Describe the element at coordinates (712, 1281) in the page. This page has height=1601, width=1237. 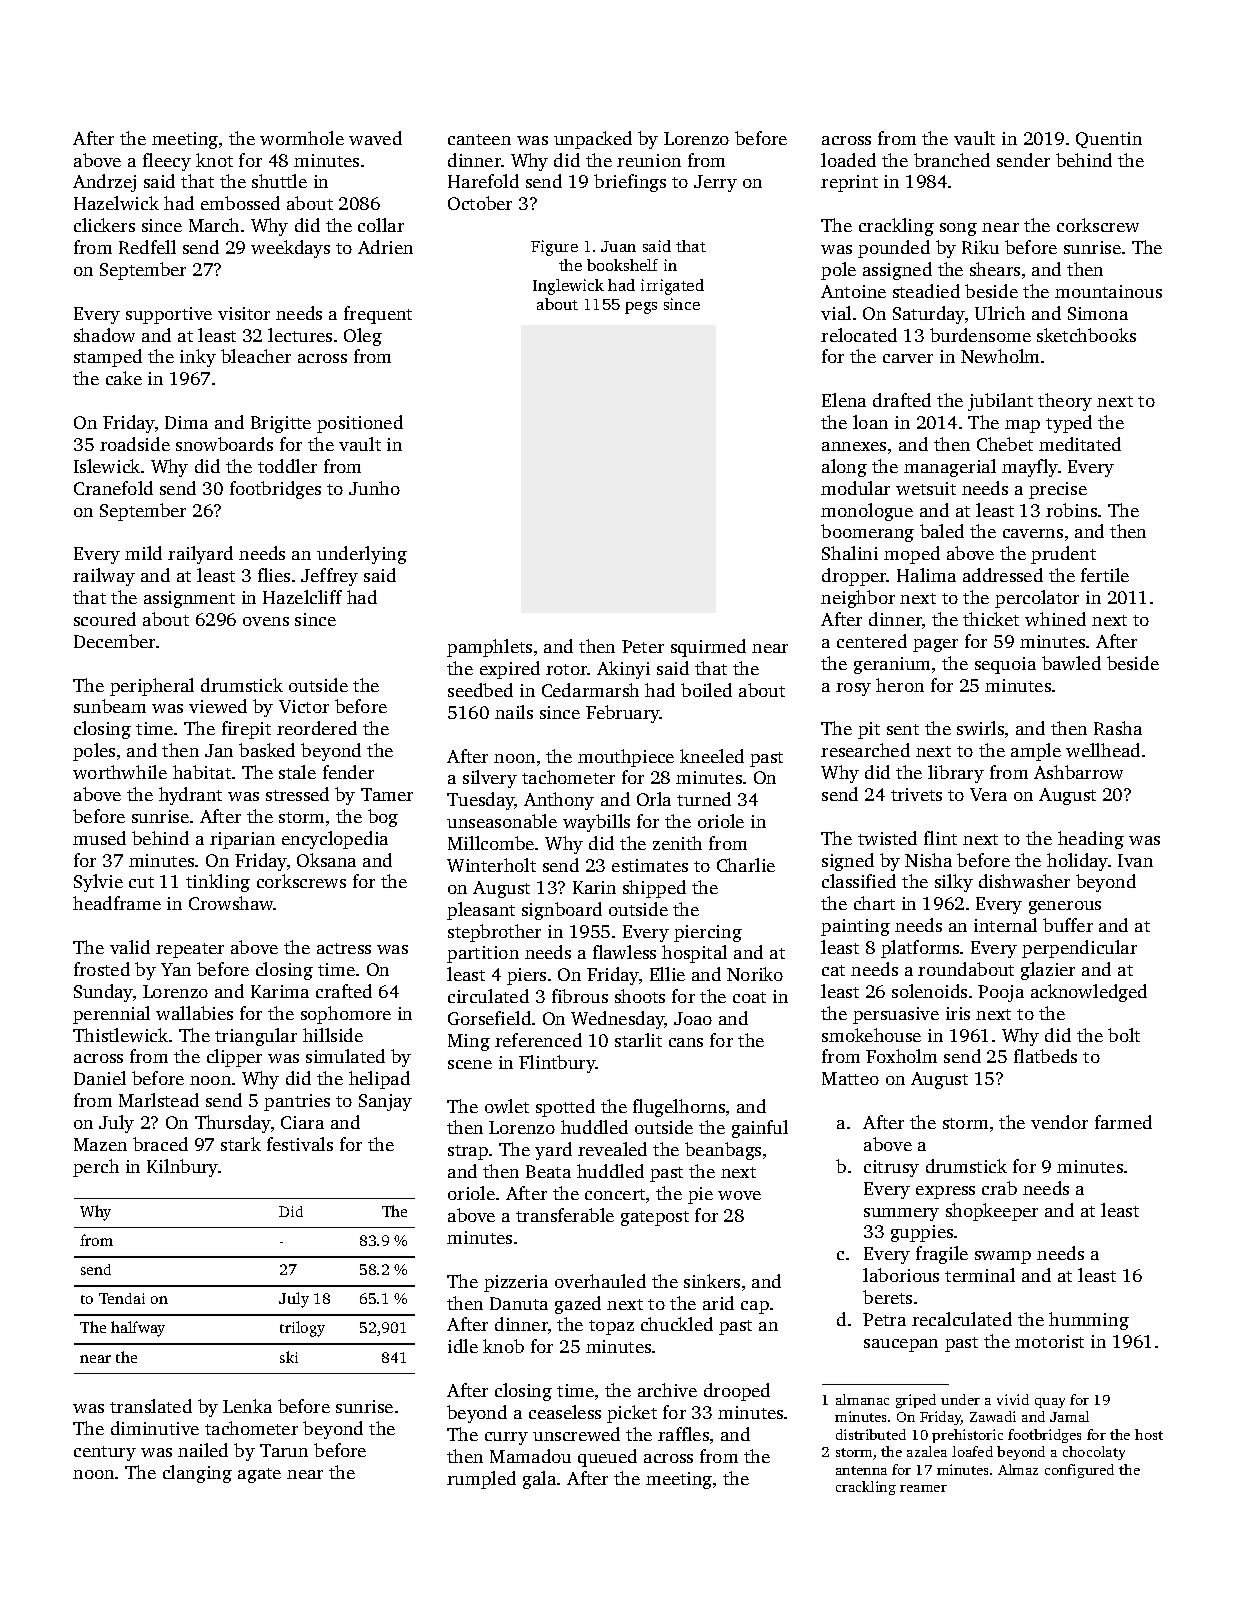
I see `sinkers` at that location.
